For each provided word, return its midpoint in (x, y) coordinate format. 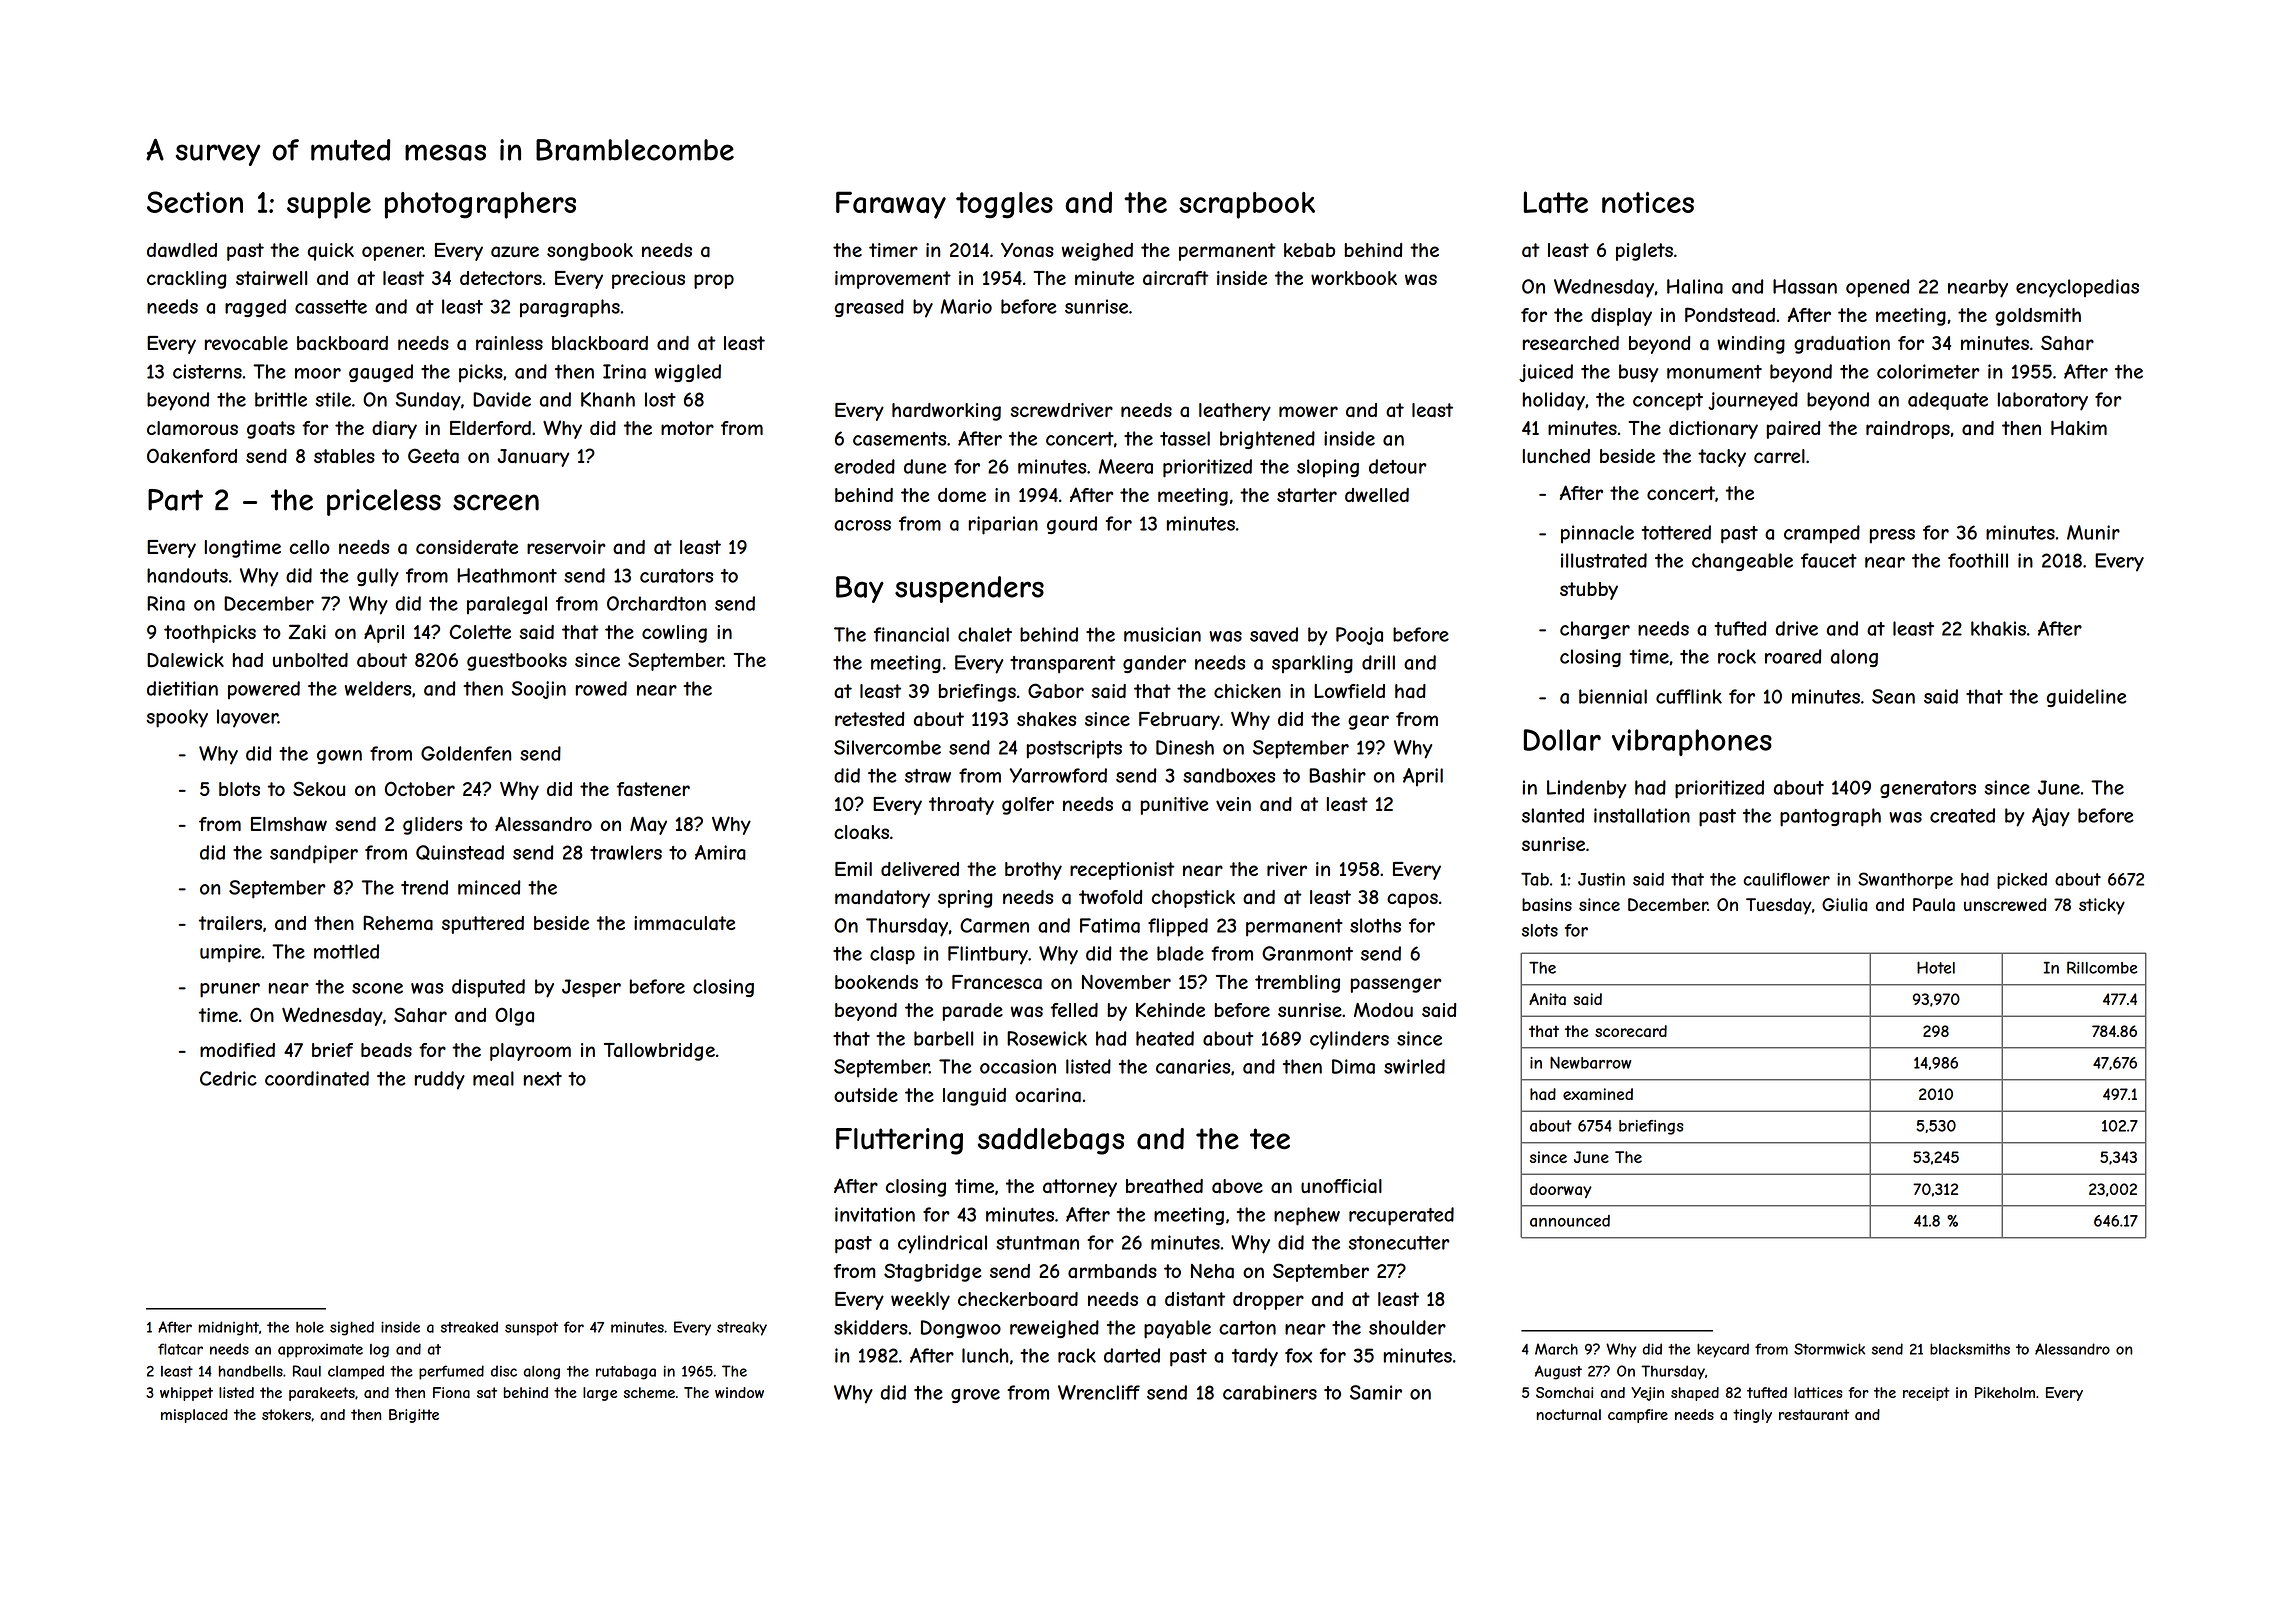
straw (928, 776)
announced (1570, 1221)
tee (1270, 1138)
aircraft (1176, 278)
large (600, 1394)
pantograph (1830, 817)
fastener (653, 789)
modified (237, 1050)
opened (1877, 288)
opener (392, 253)
